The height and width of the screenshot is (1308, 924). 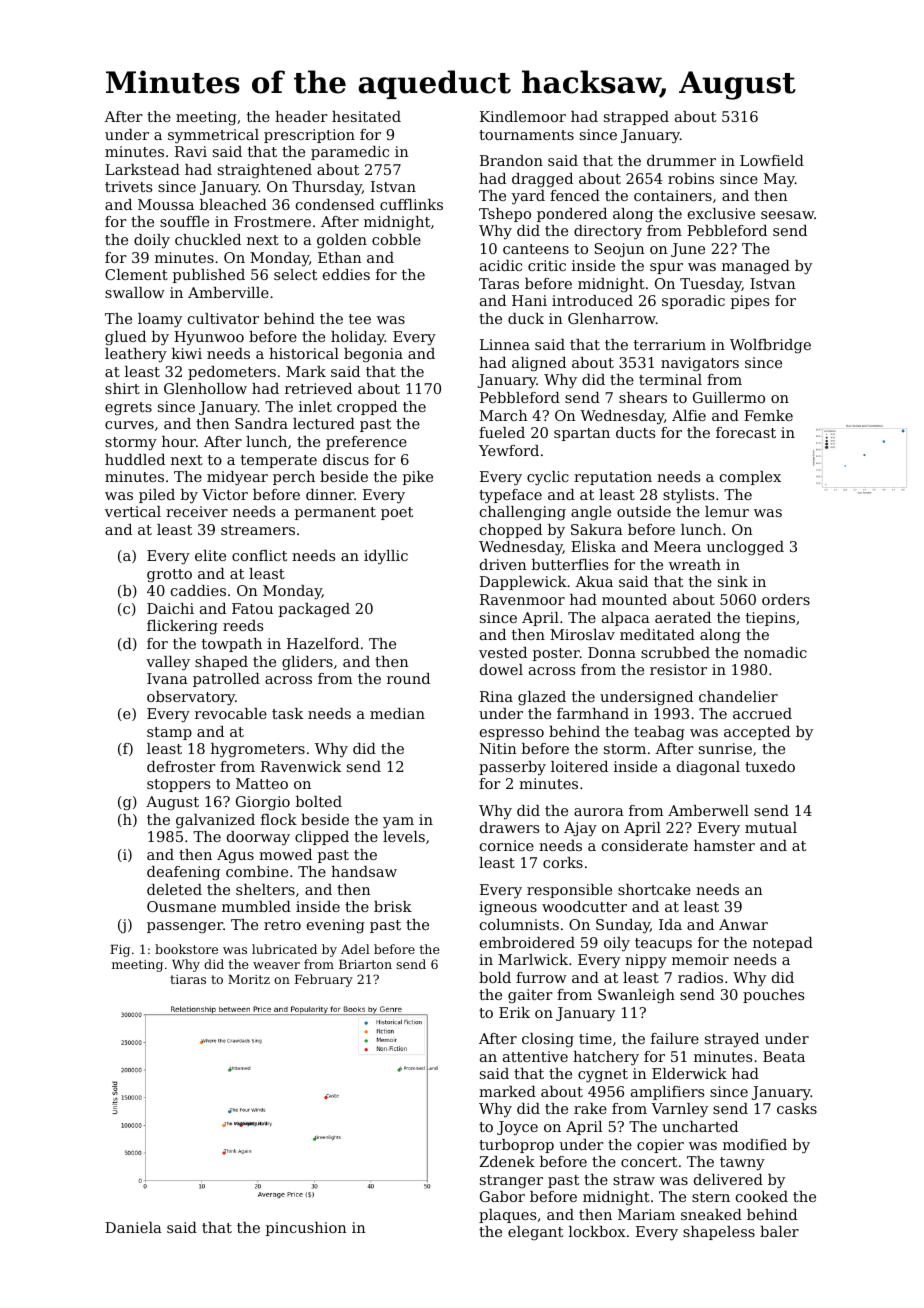 I want to click on Joyce, so click(x=517, y=1128).
